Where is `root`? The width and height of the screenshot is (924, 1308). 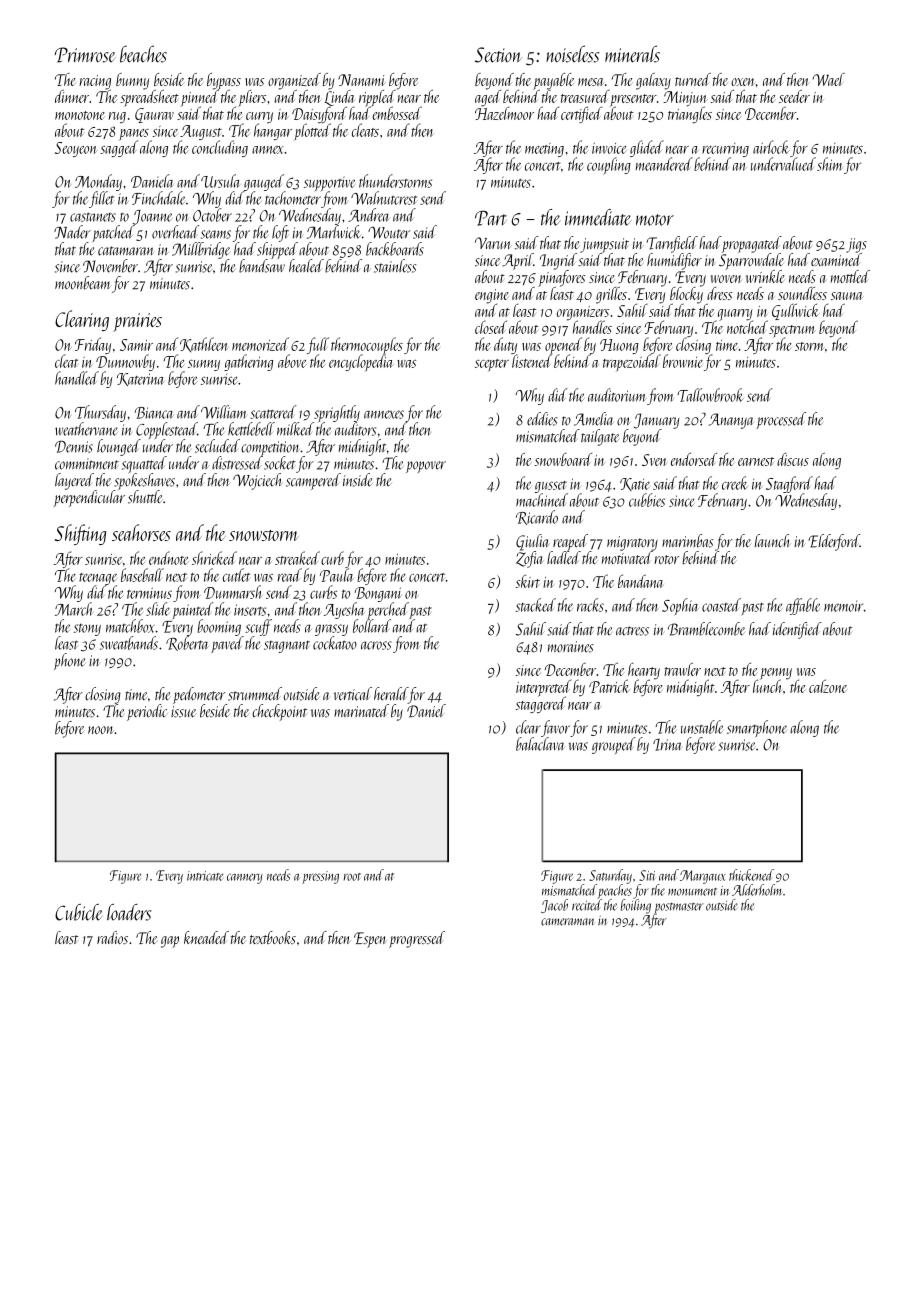
root is located at coordinates (352, 877).
